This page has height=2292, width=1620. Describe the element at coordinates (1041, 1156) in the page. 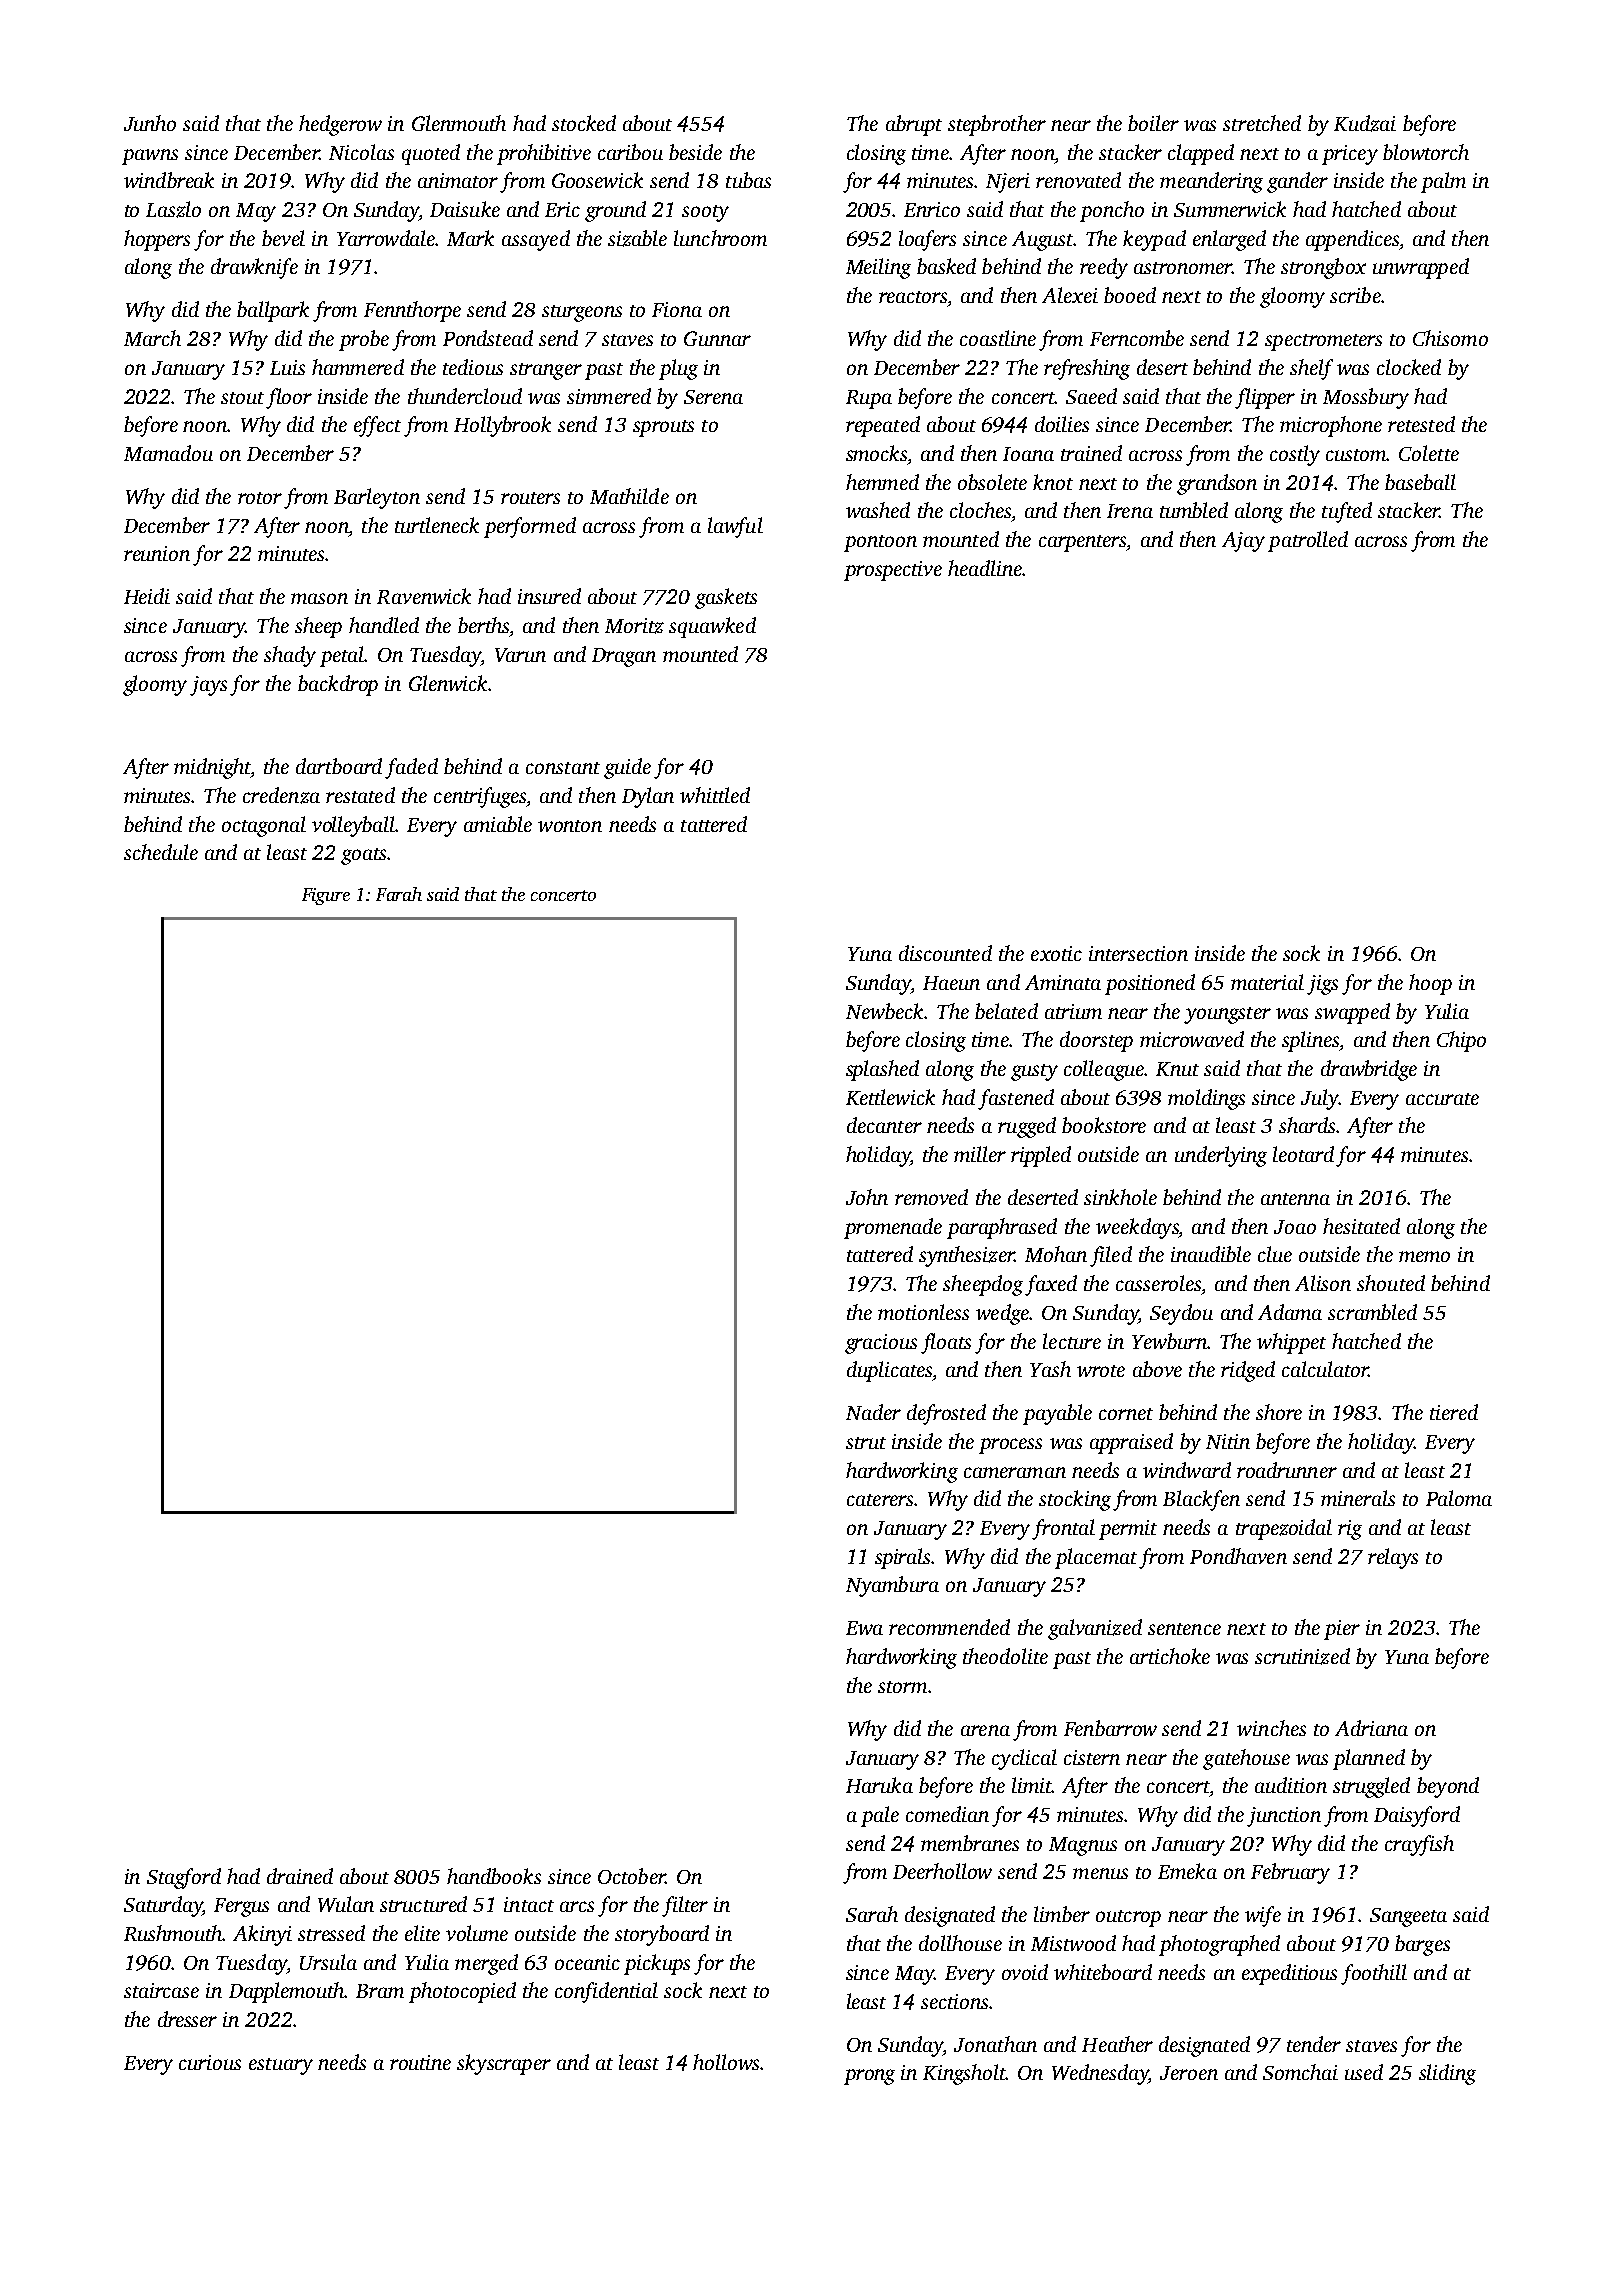

I see `rippled` at that location.
